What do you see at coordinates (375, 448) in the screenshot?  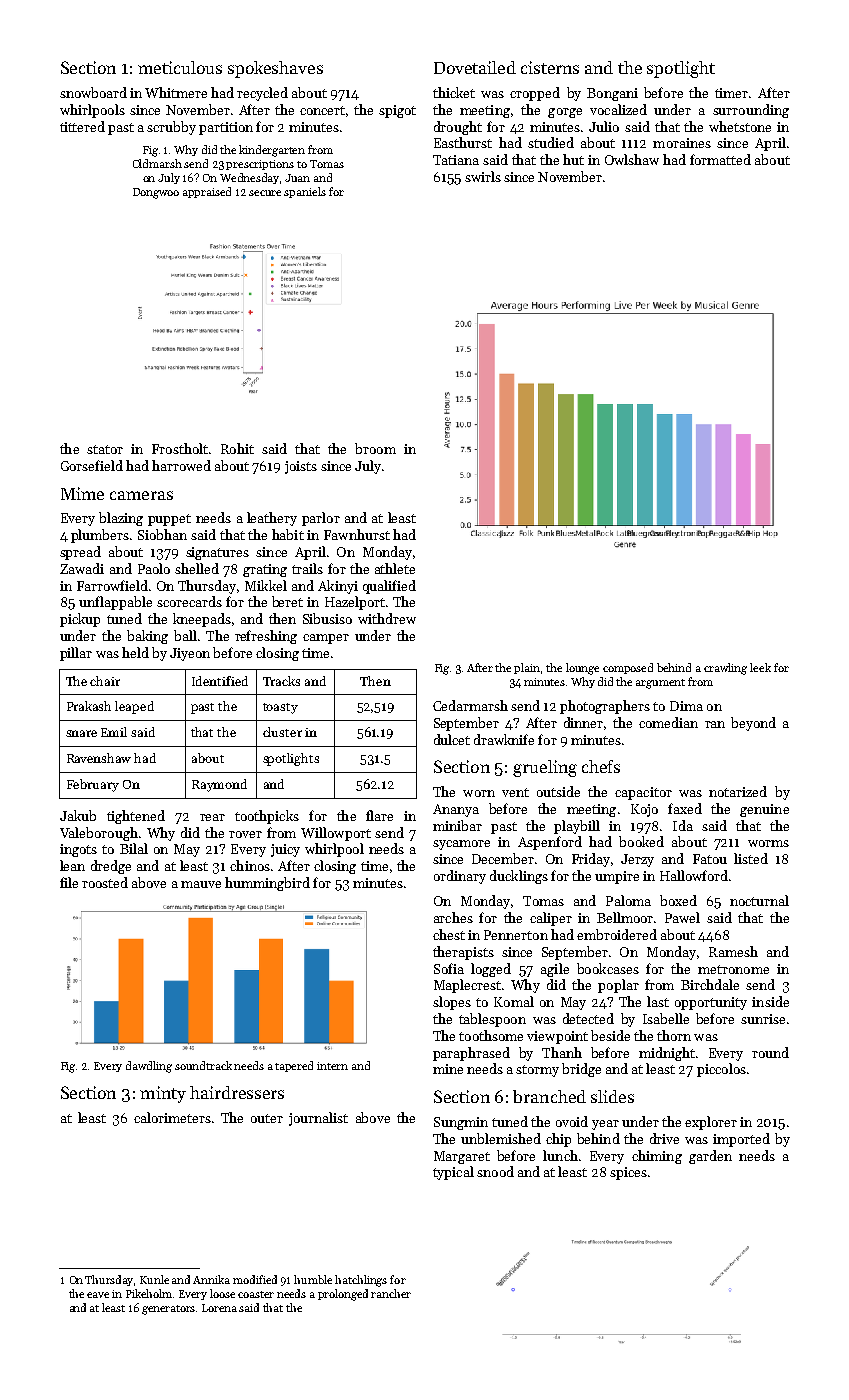 I see `broom` at bounding box center [375, 448].
